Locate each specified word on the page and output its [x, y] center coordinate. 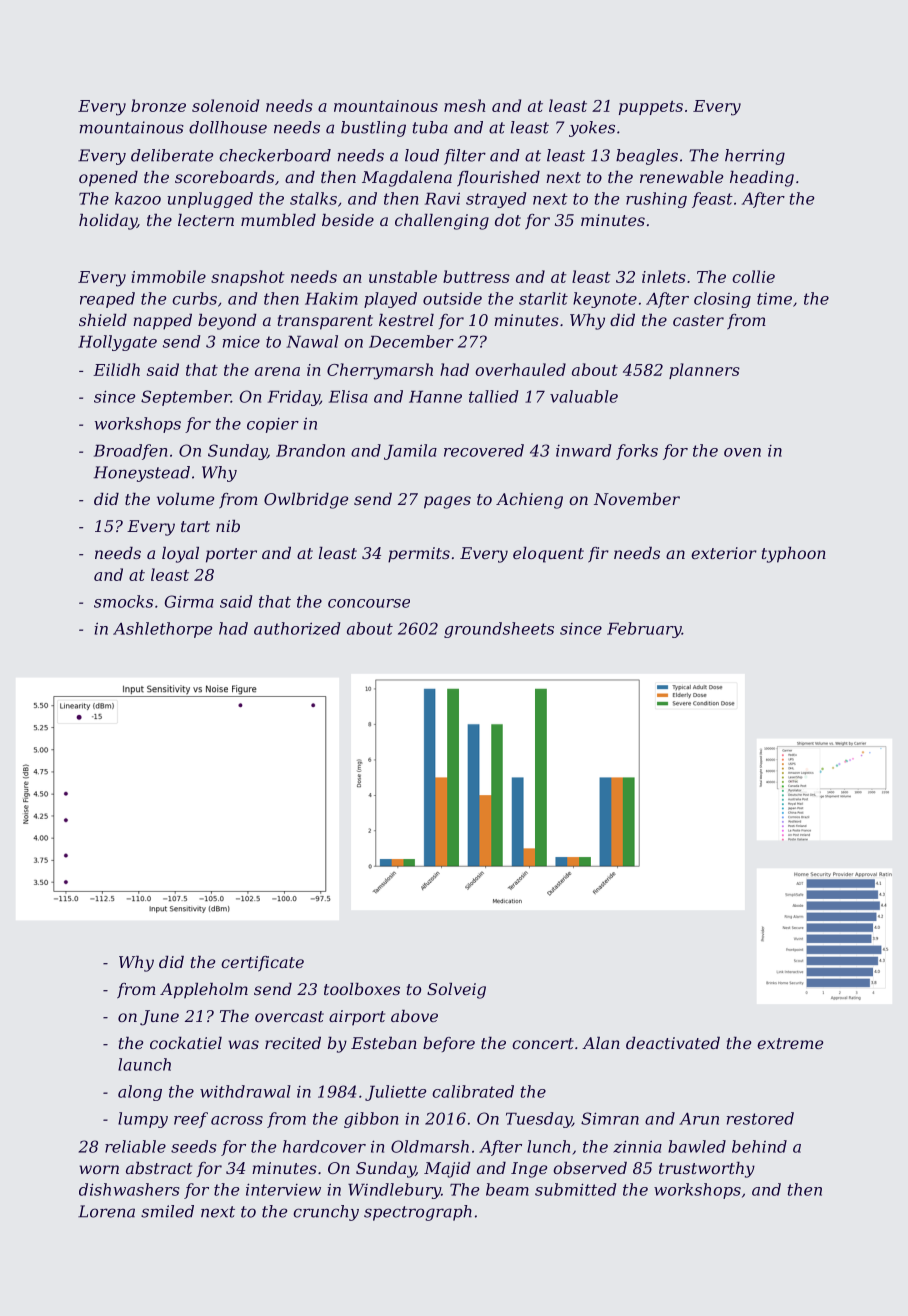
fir [598, 555]
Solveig [456, 991]
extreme [790, 1043]
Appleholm [204, 991]
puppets [651, 108]
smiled [167, 1211]
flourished [498, 179]
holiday [108, 222]
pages [447, 502]
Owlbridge [306, 501]
